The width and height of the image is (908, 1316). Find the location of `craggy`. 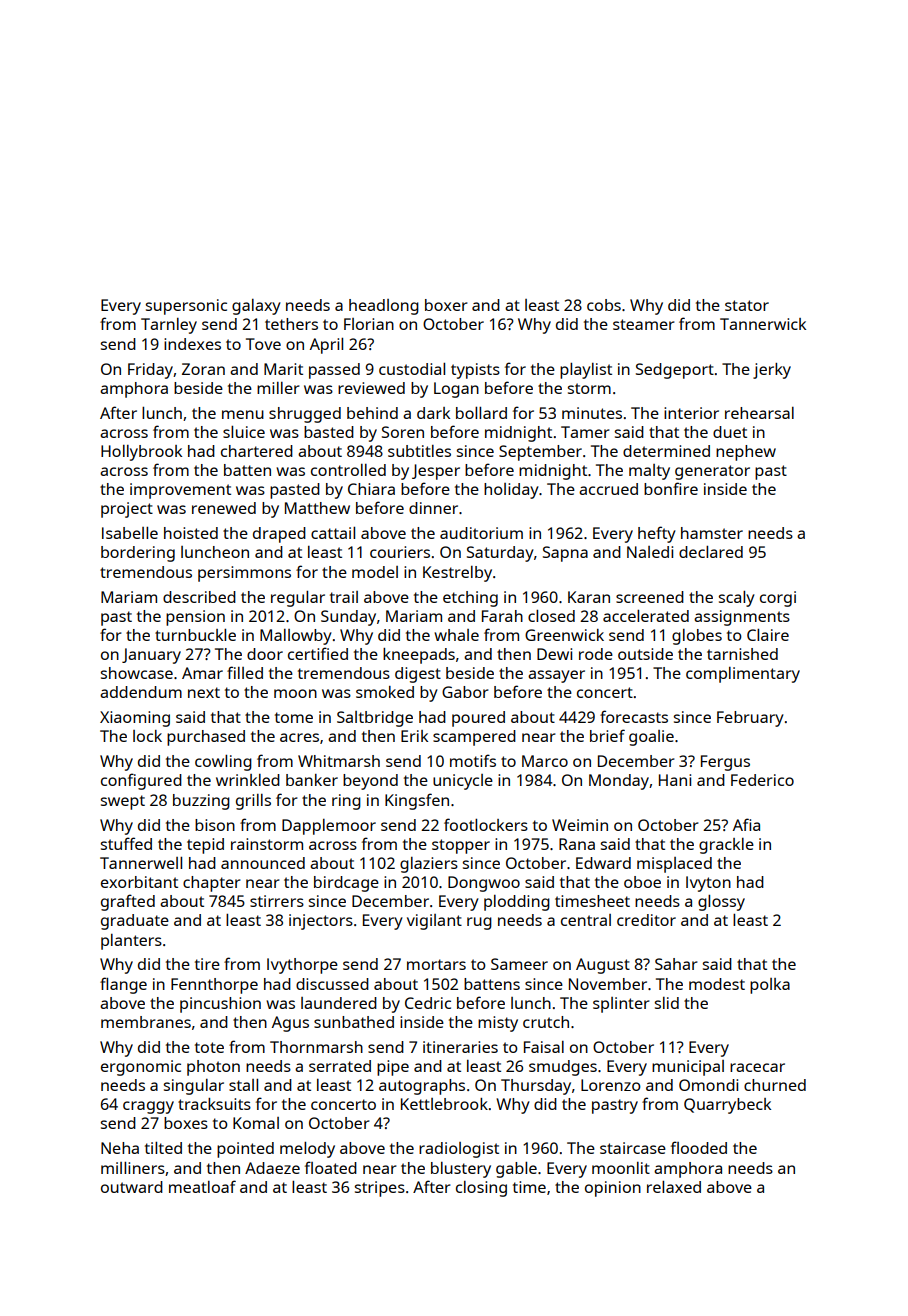

craggy is located at coordinates (148, 1107).
